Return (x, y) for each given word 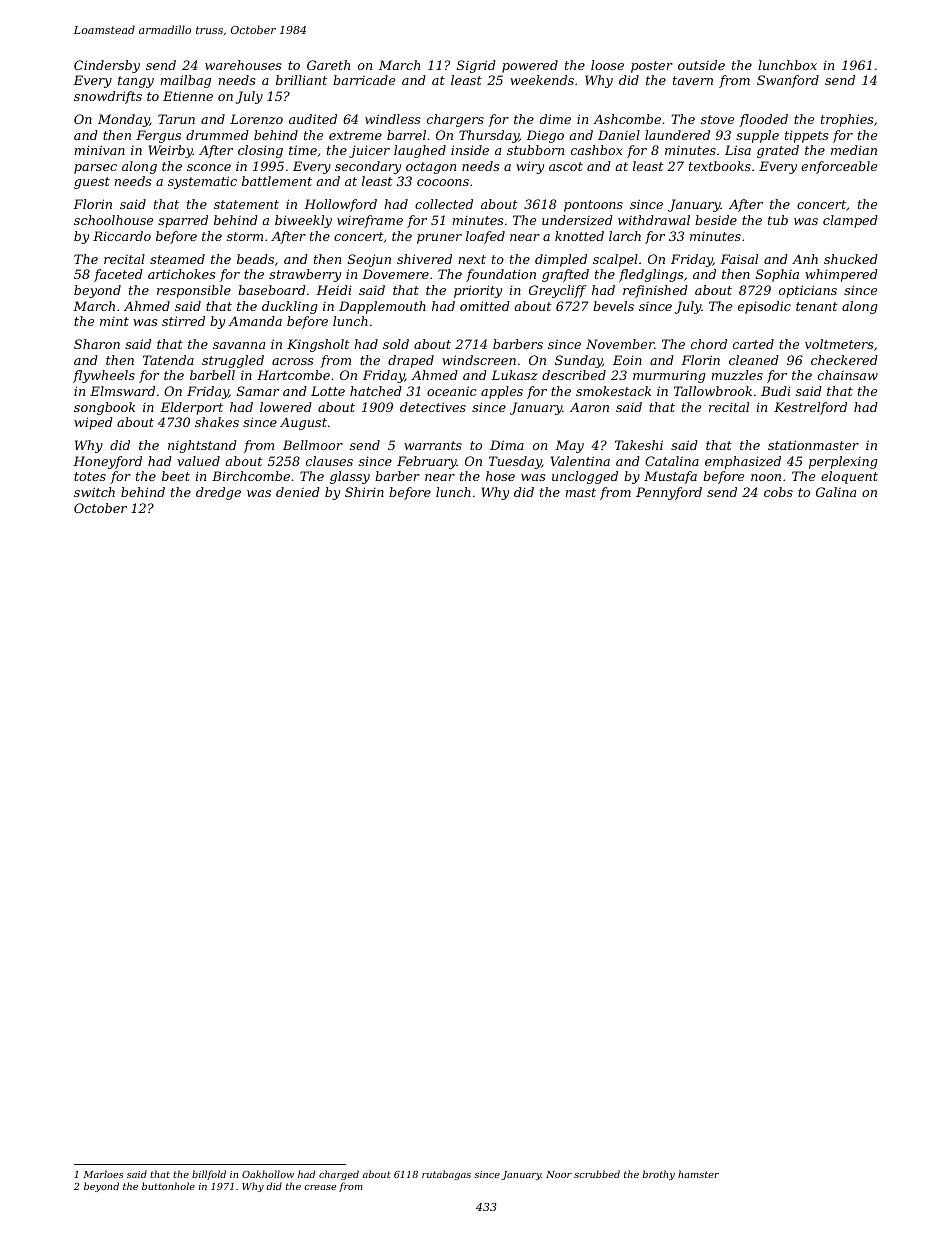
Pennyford (669, 493)
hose (500, 476)
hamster (698, 1174)
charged (339, 1175)
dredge (218, 493)
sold (396, 344)
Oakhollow (268, 1174)
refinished (655, 291)
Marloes (103, 1174)
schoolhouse (113, 220)
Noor (559, 1174)
